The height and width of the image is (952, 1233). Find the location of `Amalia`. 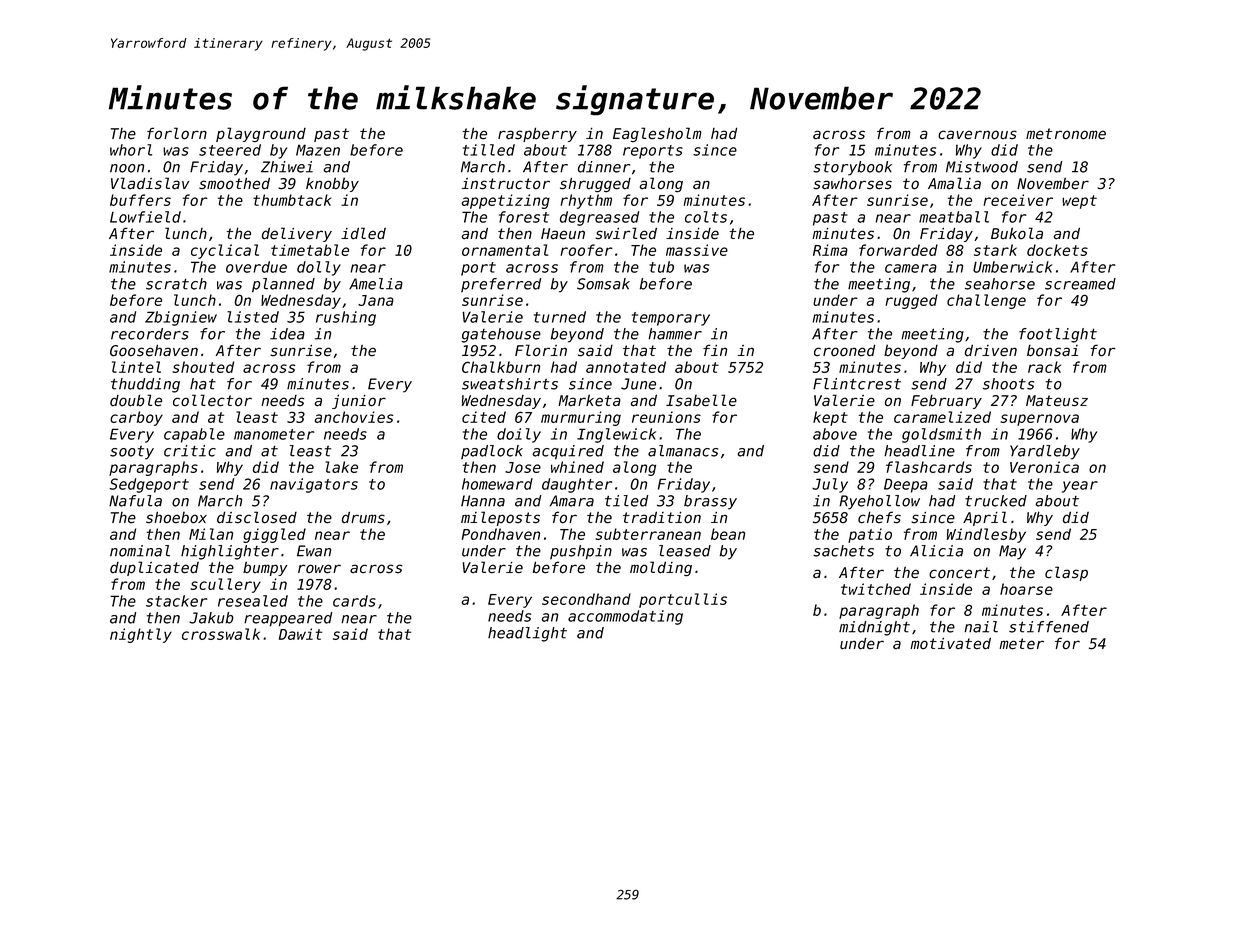

Amalia is located at coordinates (954, 183).
